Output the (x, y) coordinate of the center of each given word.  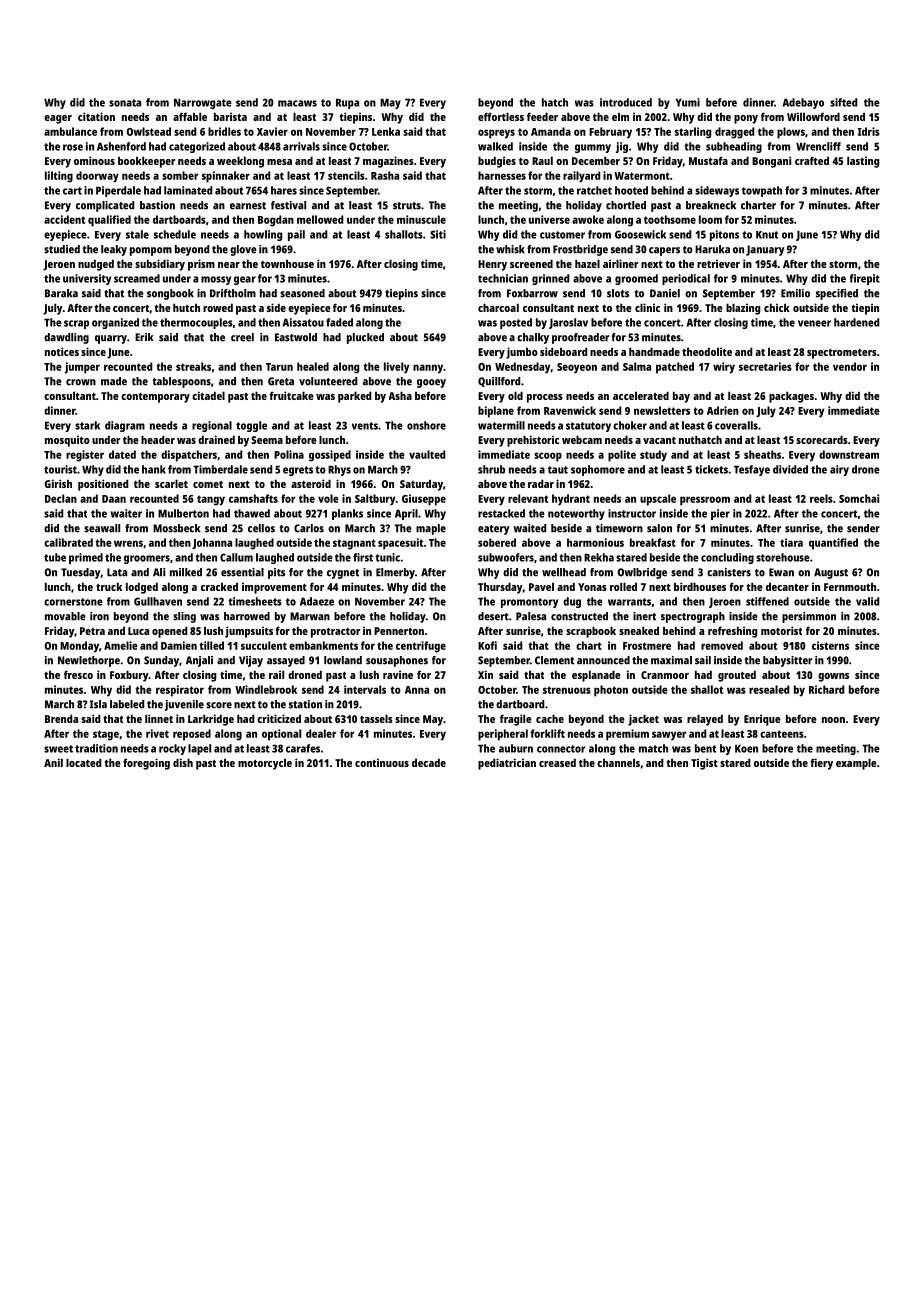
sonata (125, 103)
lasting (863, 162)
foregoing (146, 764)
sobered (497, 542)
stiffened (767, 601)
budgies (497, 162)
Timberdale (220, 469)
